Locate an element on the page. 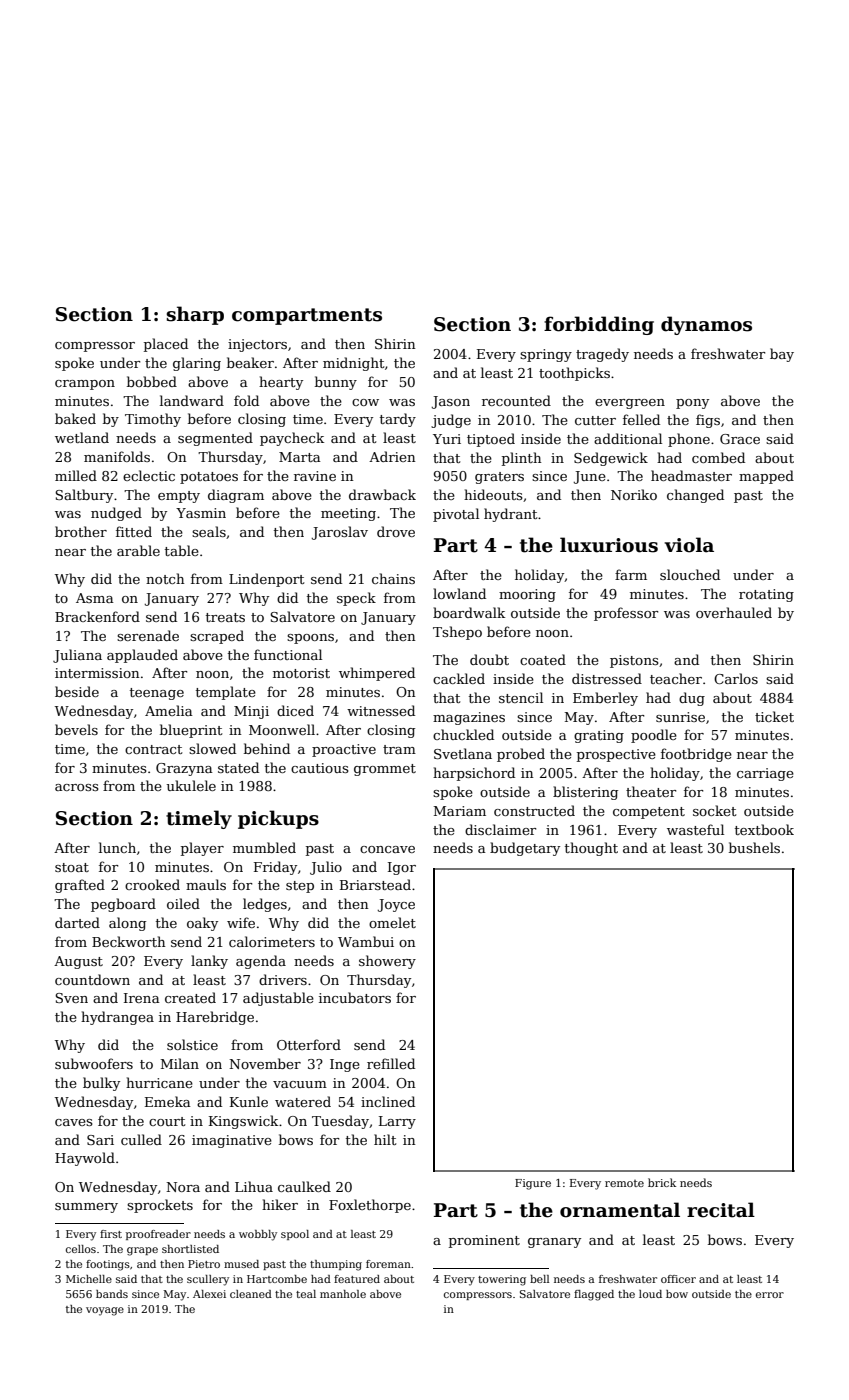 Image resolution: width=849 pixels, height=1400 pixels. dynamos is located at coordinates (706, 325).
